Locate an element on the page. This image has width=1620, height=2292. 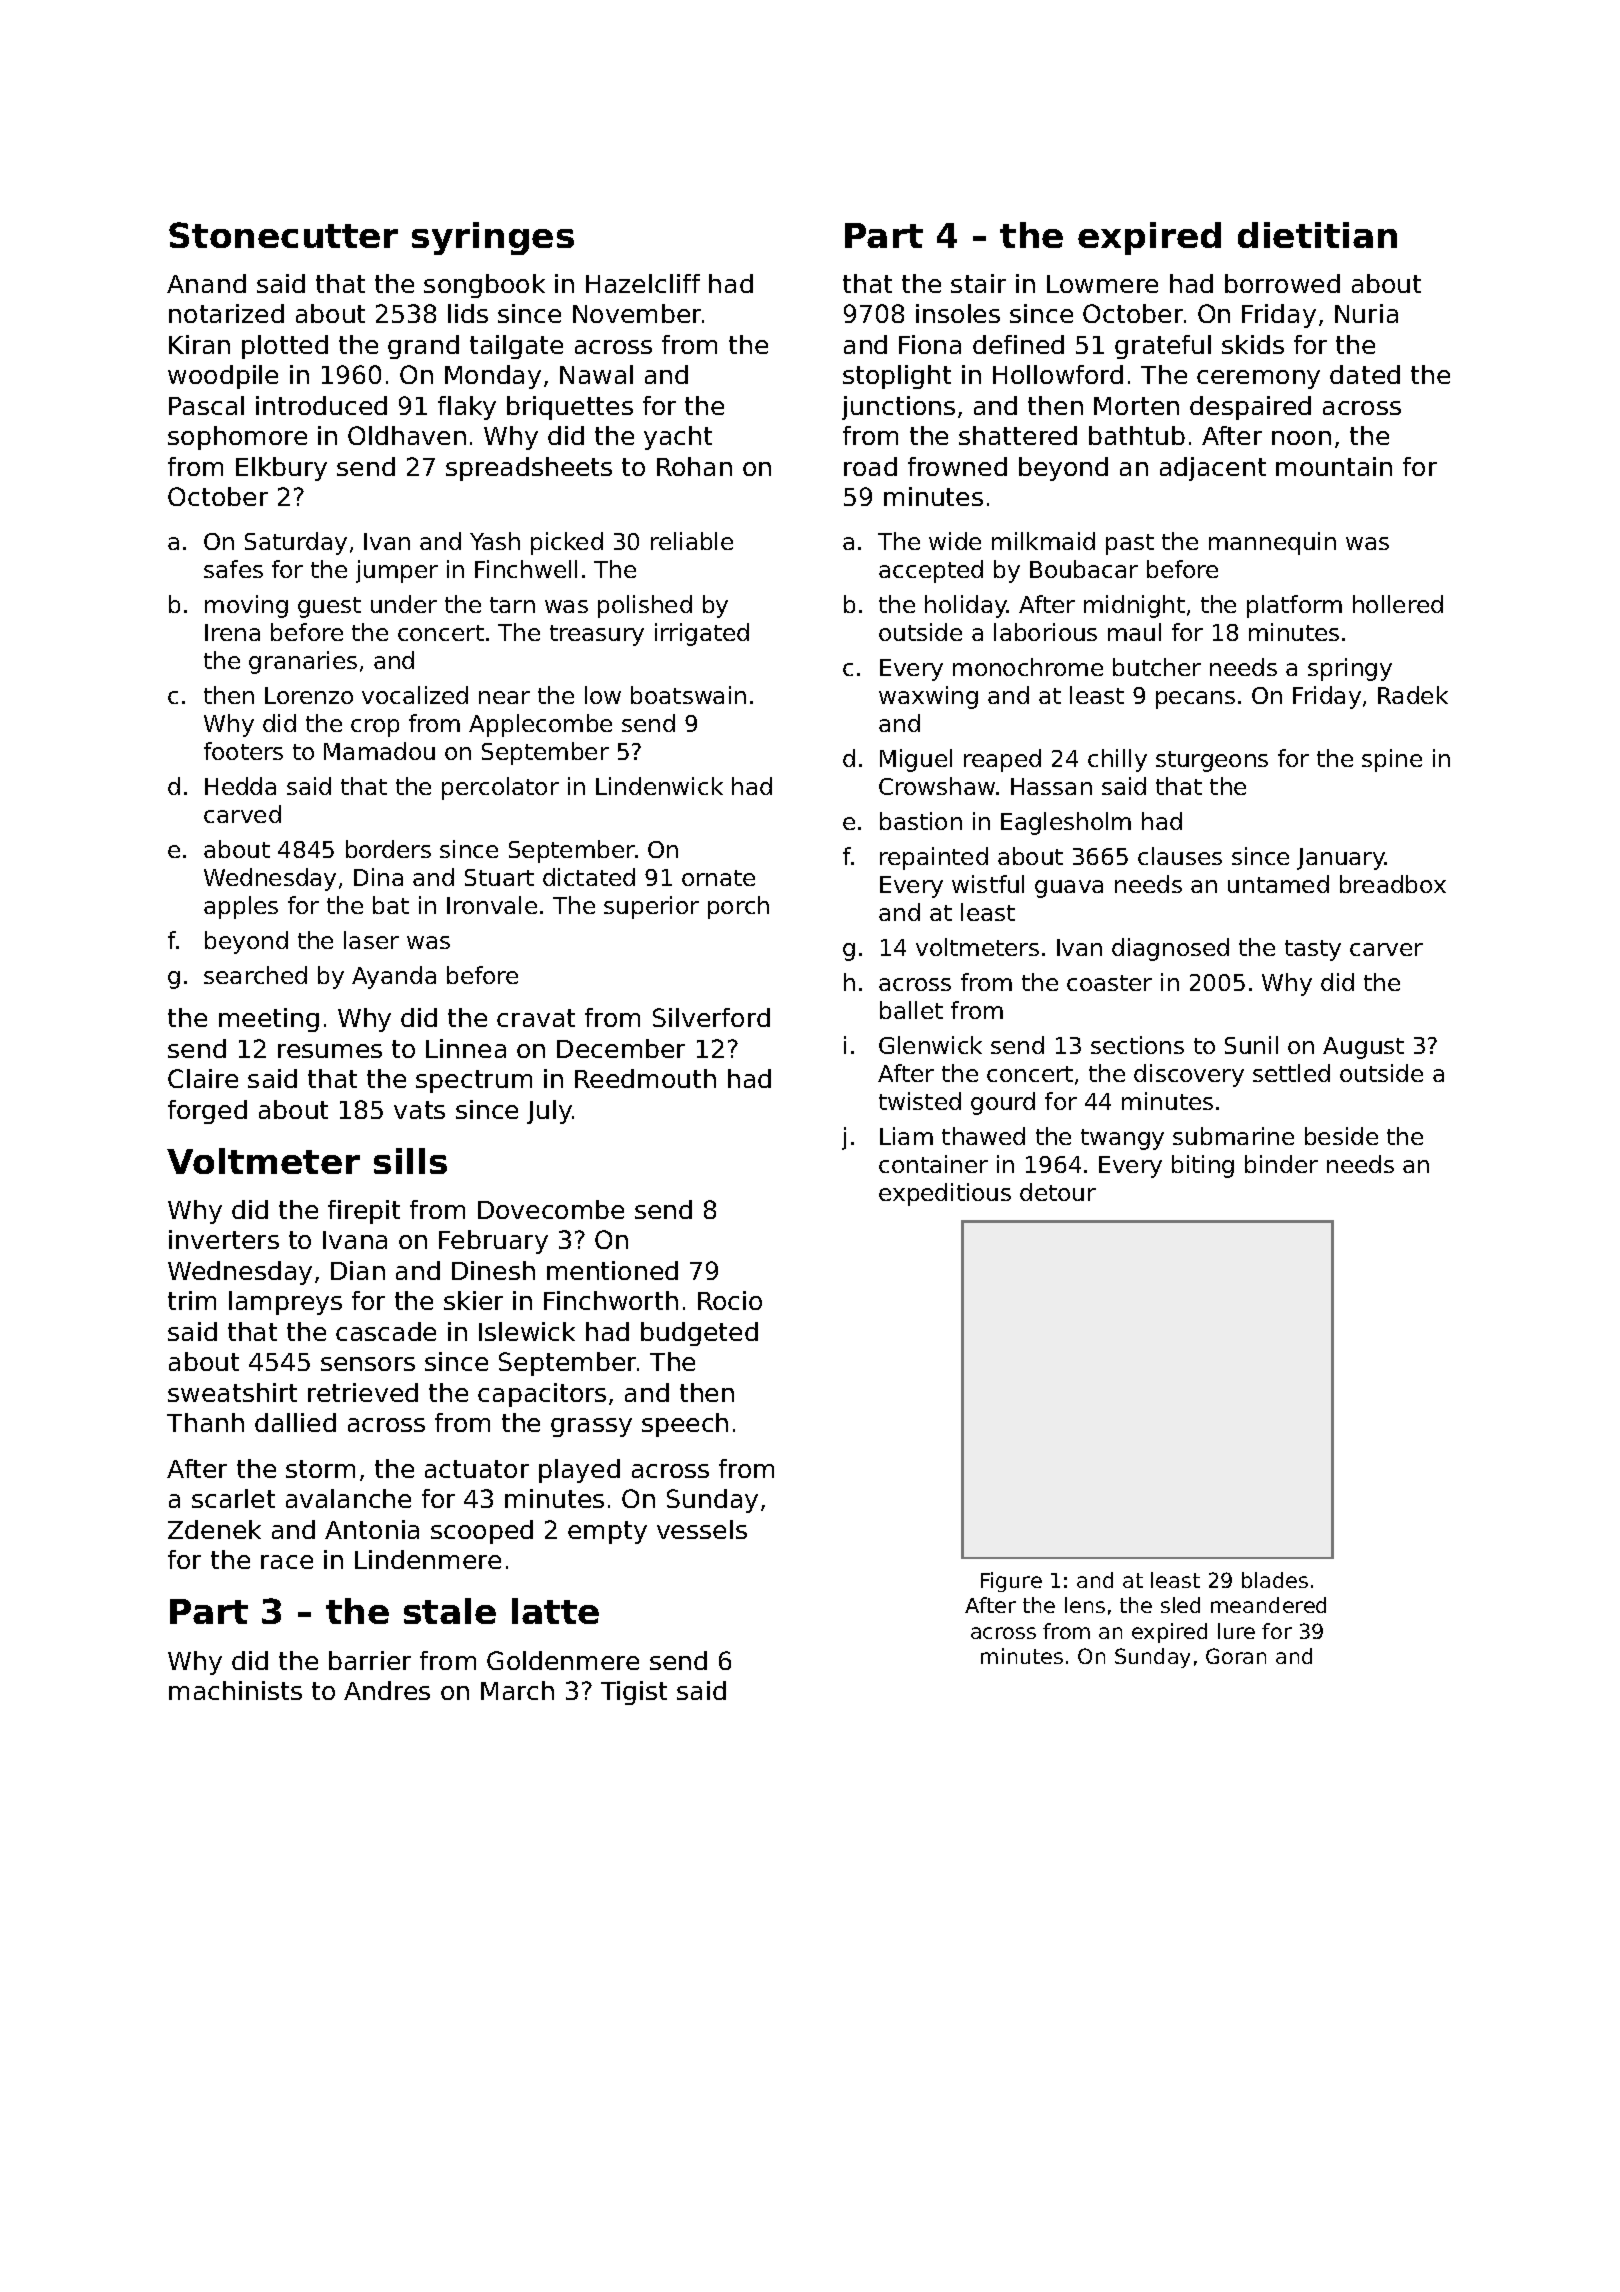
machinists is located at coordinates (235, 1690).
